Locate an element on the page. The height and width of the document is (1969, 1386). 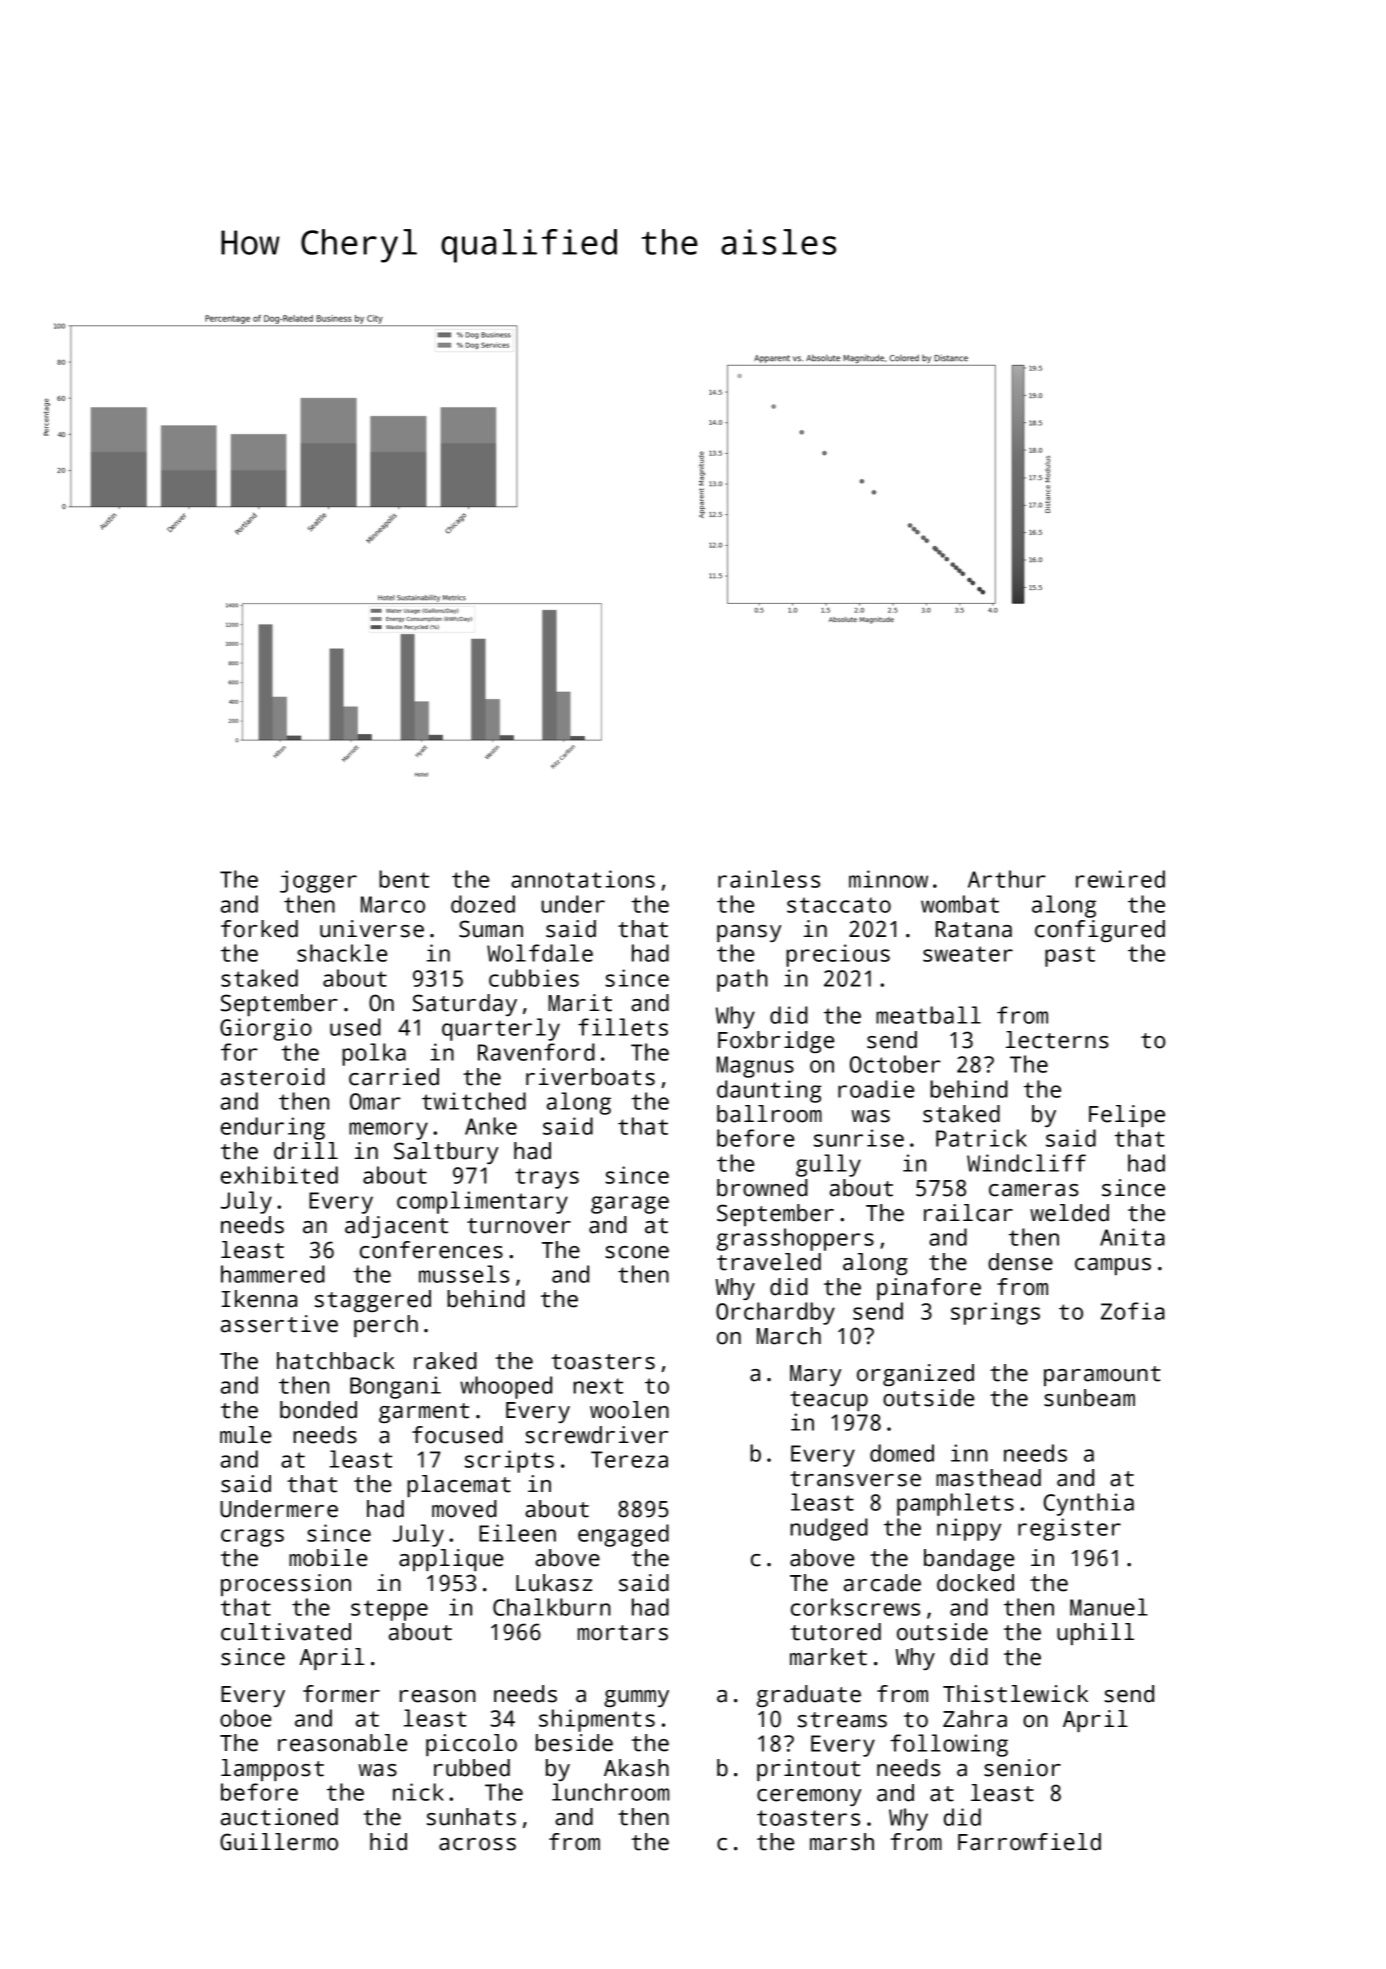
traveled is located at coordinates (769, 1262).
